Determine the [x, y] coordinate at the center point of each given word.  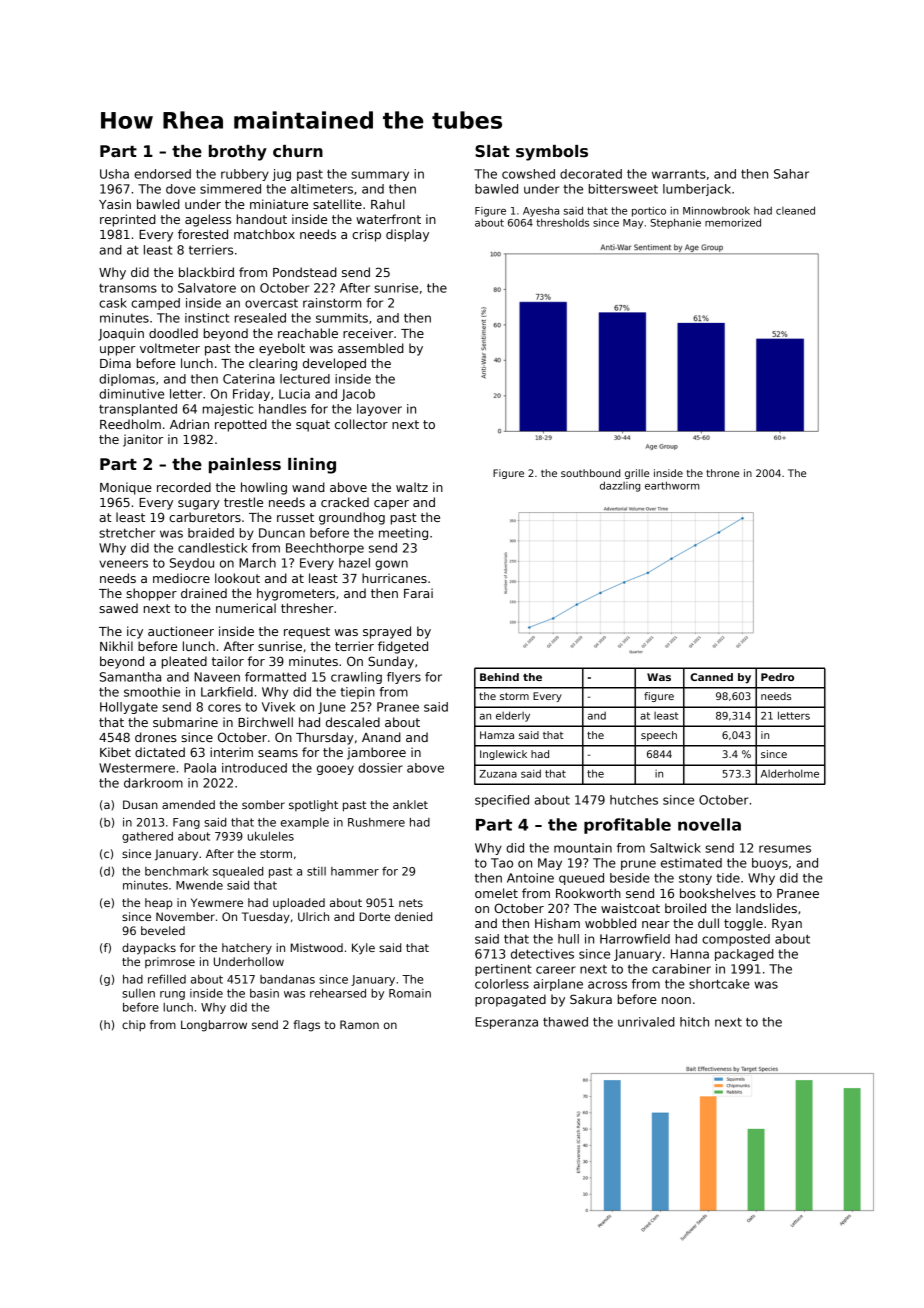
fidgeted [403, 647]
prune [638, 865]
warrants [679, 174]
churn [298, 151]
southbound [590, 473]
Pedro [777, 677]
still [316, 871]
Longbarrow [214, 1026]
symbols [552, 153]
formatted [275, 677]
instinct [207, 318]
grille [637, 474]
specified [502, 801]
